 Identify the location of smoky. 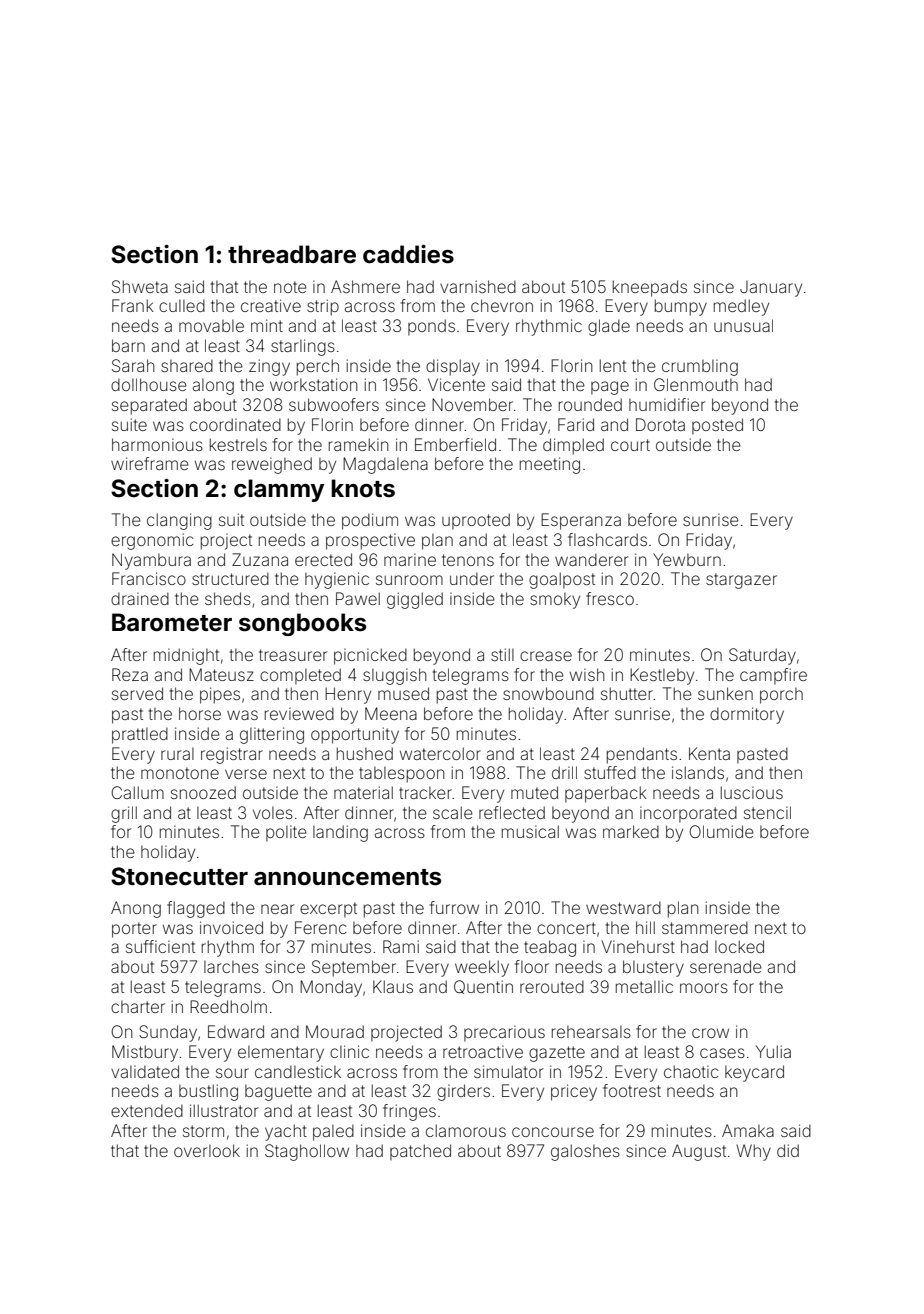
(555, 601).
